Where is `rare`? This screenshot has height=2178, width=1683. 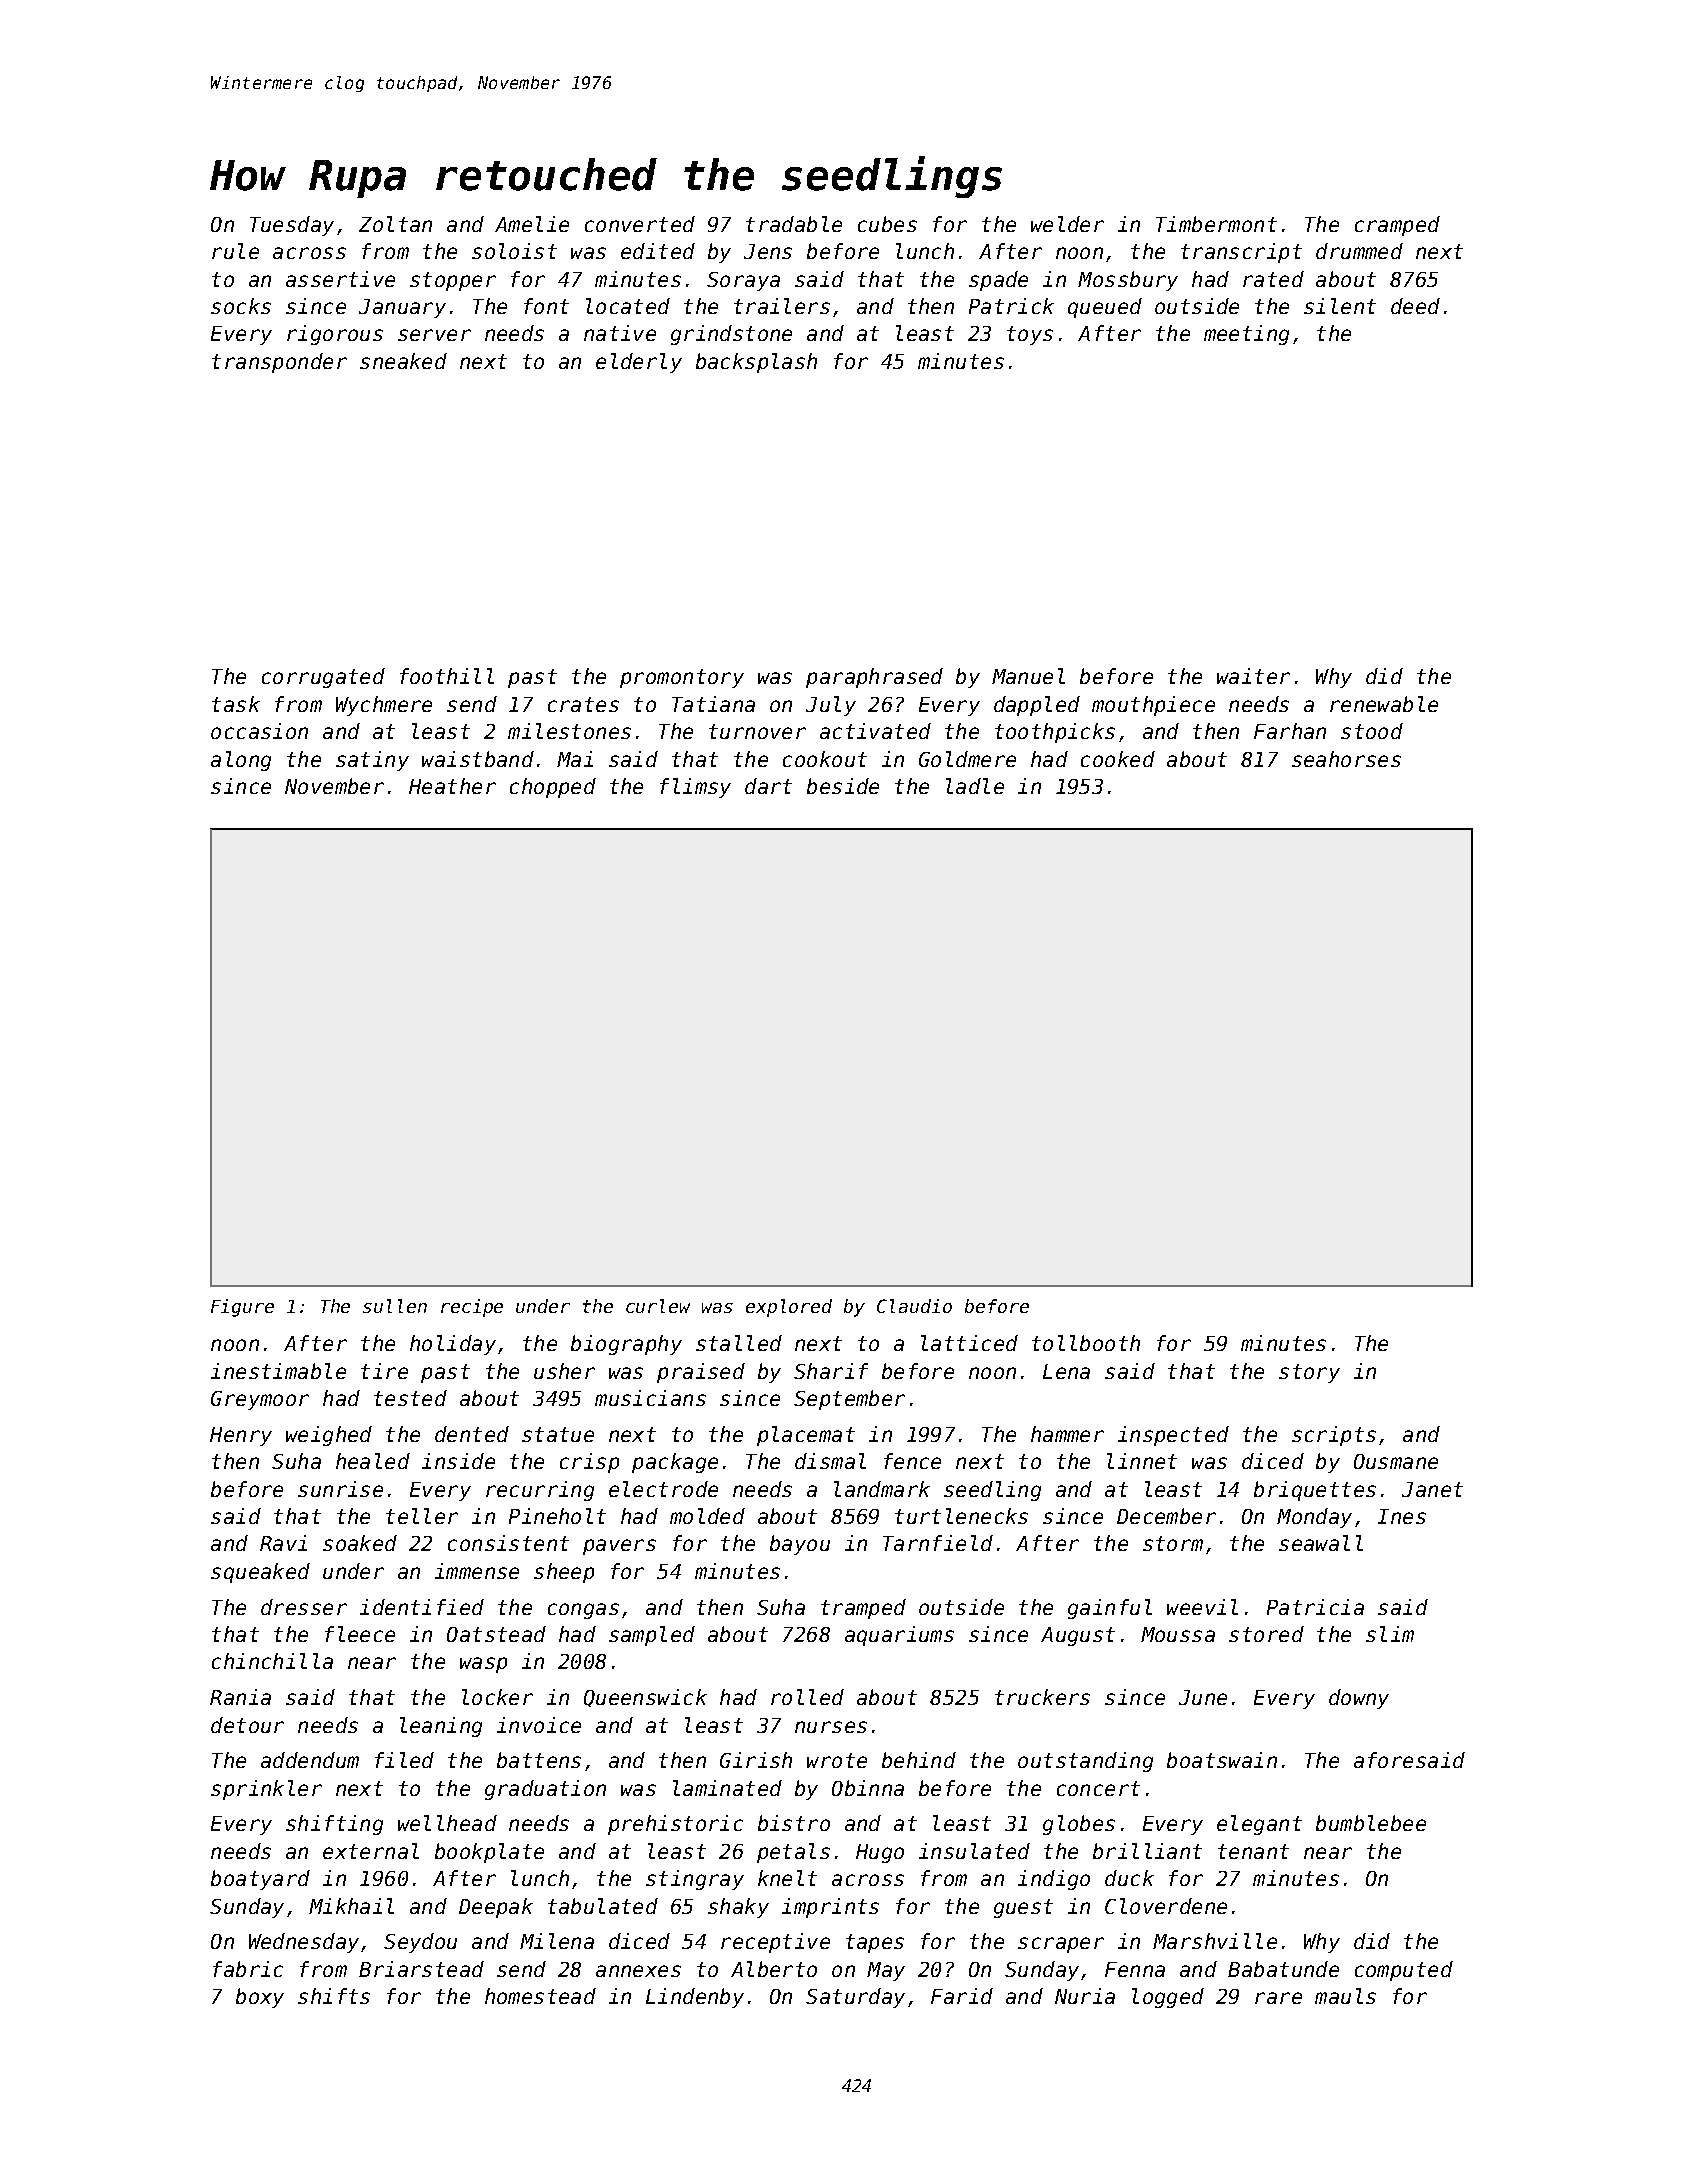 rare is located at coordinates (1278, 1998).
